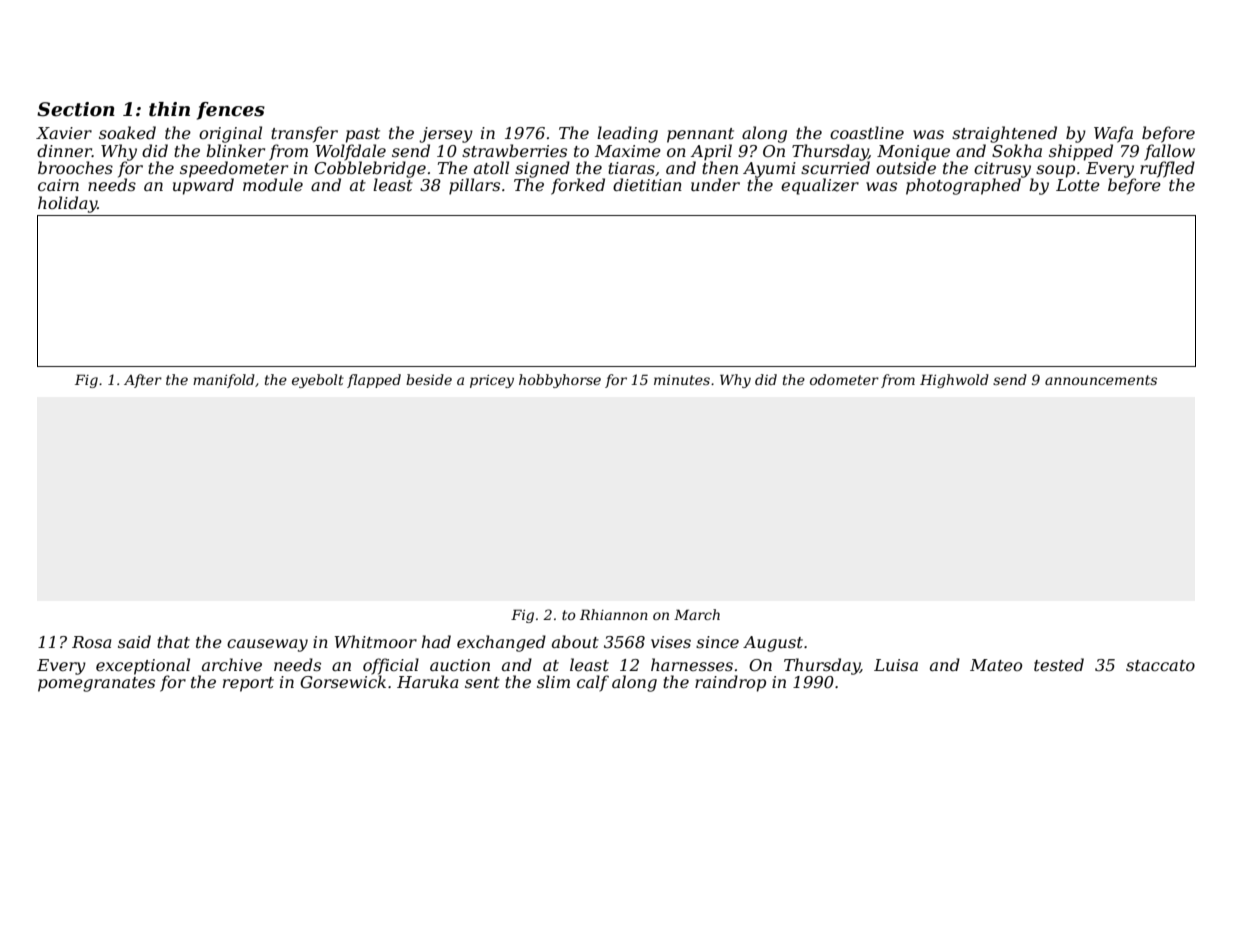 This page has height=952, width=1233. What do you see at coordinates (1078, 185) in the page?
I see `Lotte` at bounding box center [1078, 185].
